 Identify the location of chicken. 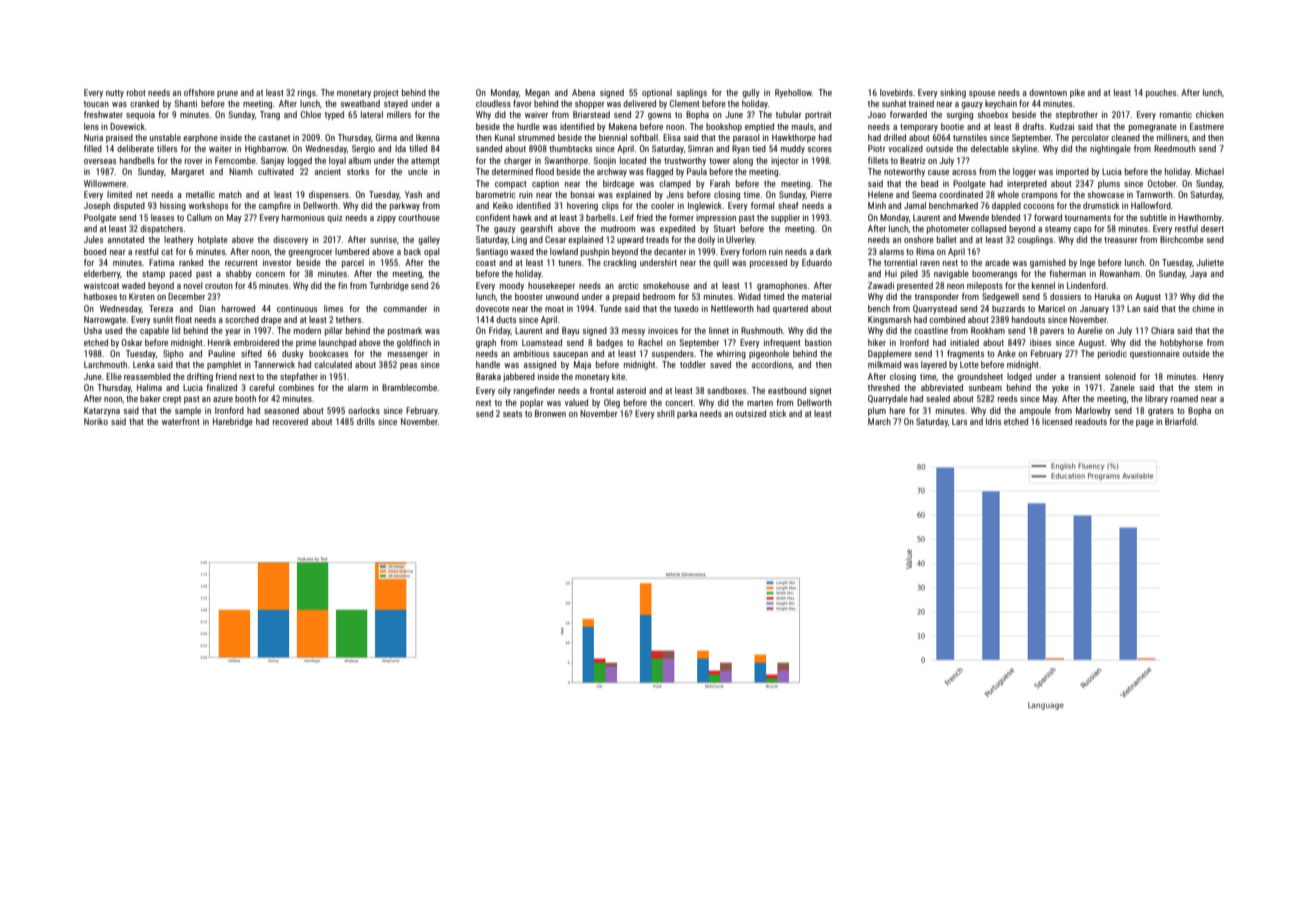
(1210, 114).
